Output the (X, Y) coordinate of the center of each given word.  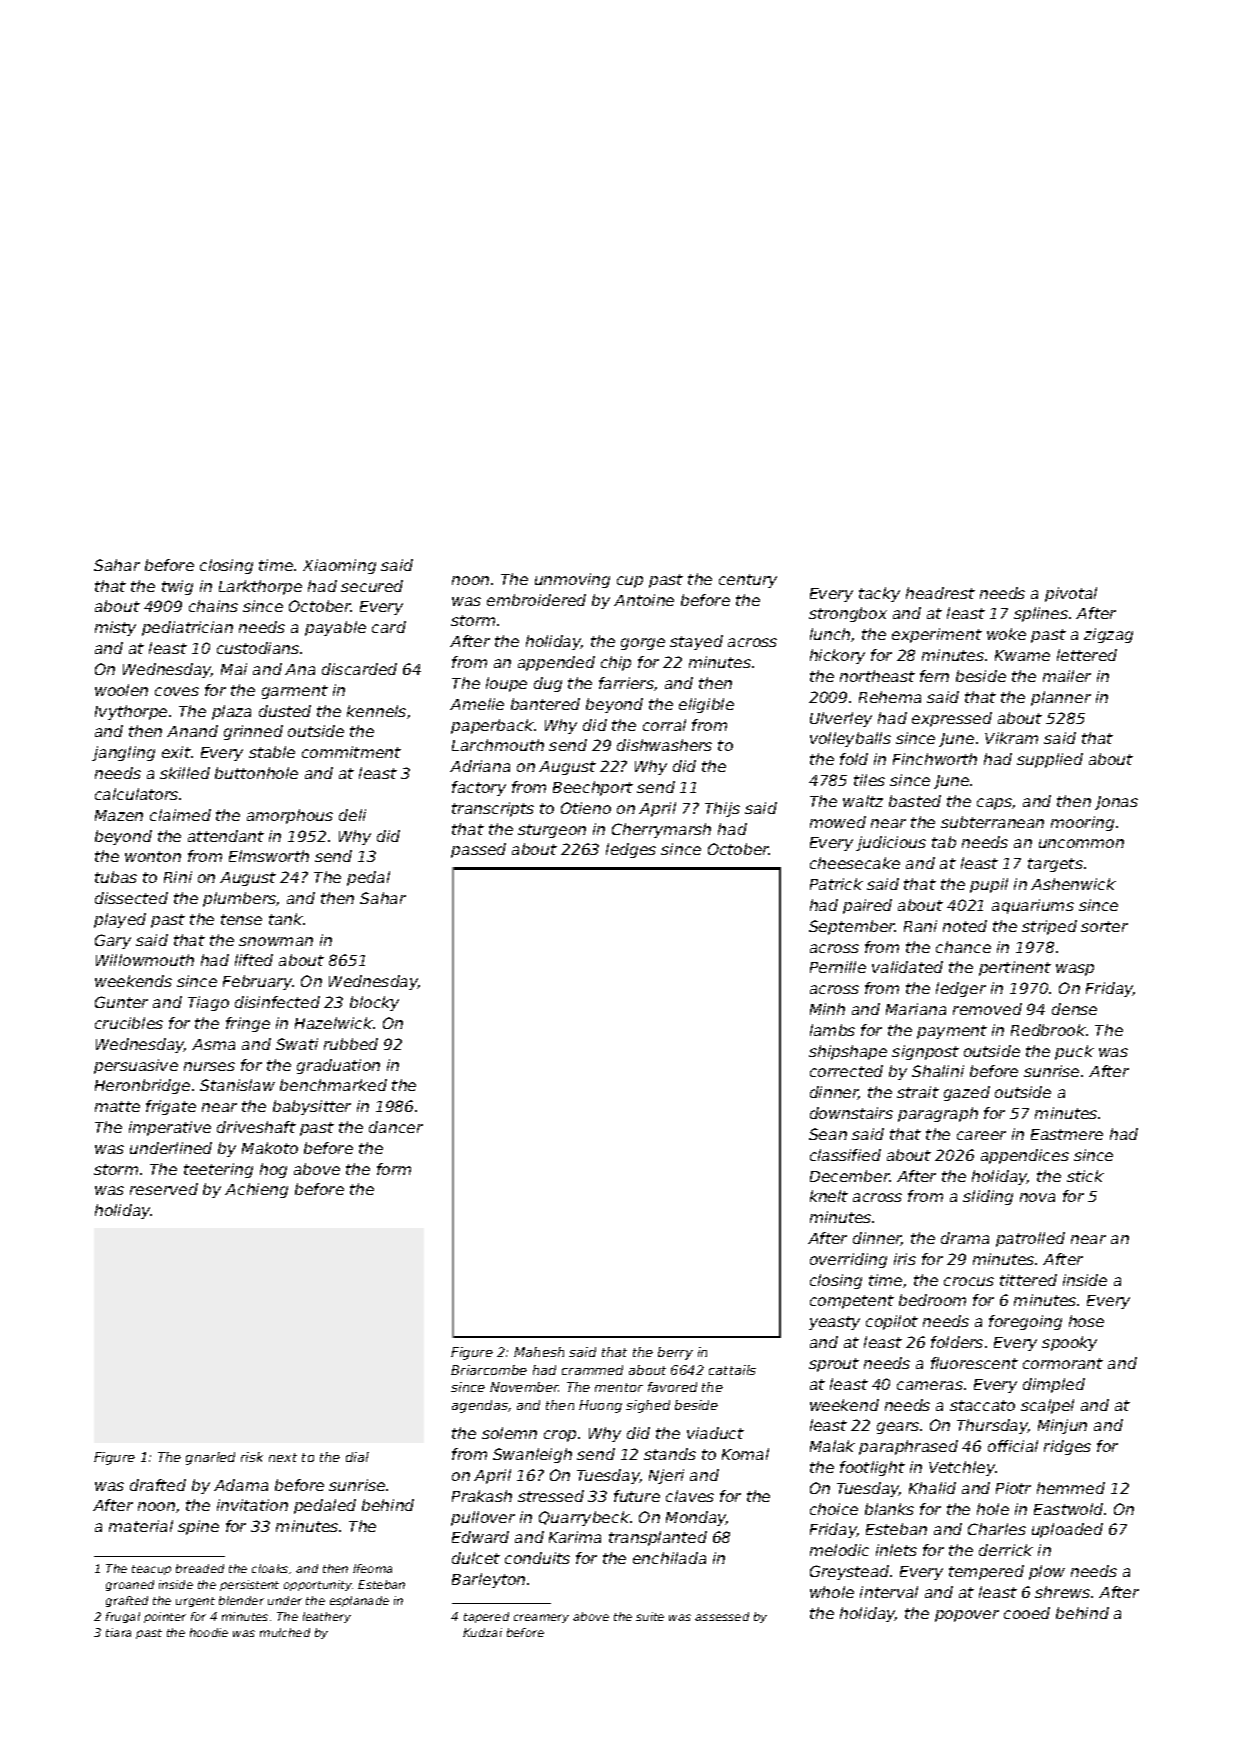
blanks (889, 1509)
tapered (486, 1617)
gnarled (210, 1458)
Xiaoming (339, 566)
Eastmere (1067, 1134)
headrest (940, 593)
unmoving (572, 580)
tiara (118, 1632)
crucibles (129, 1023)
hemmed (1071, 1488)
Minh (827, 1009)
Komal (745, 1454)
